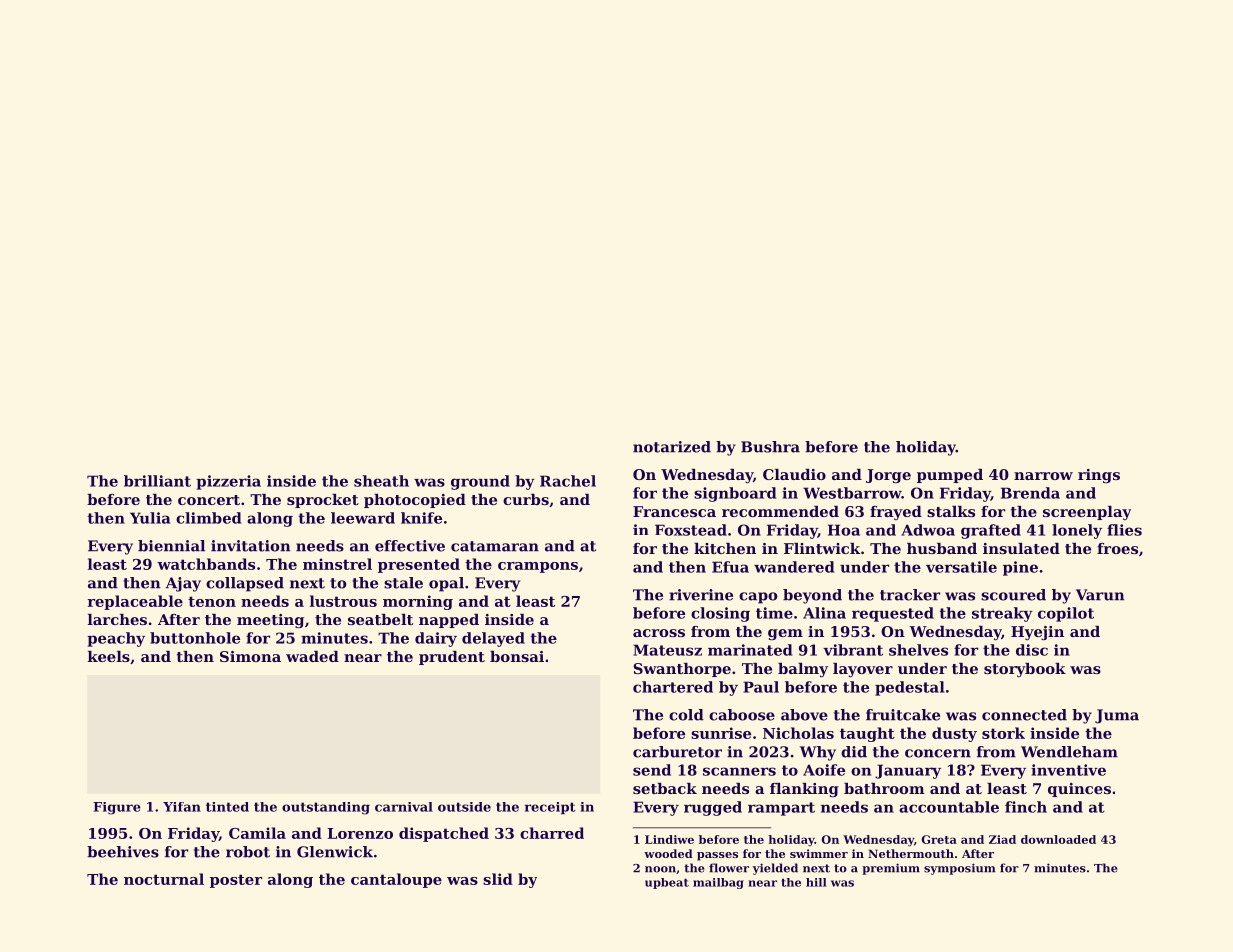 Image resolution: width=1233 pixels, height=952 pixels. I want to click on sheath, so click(381, 481).
